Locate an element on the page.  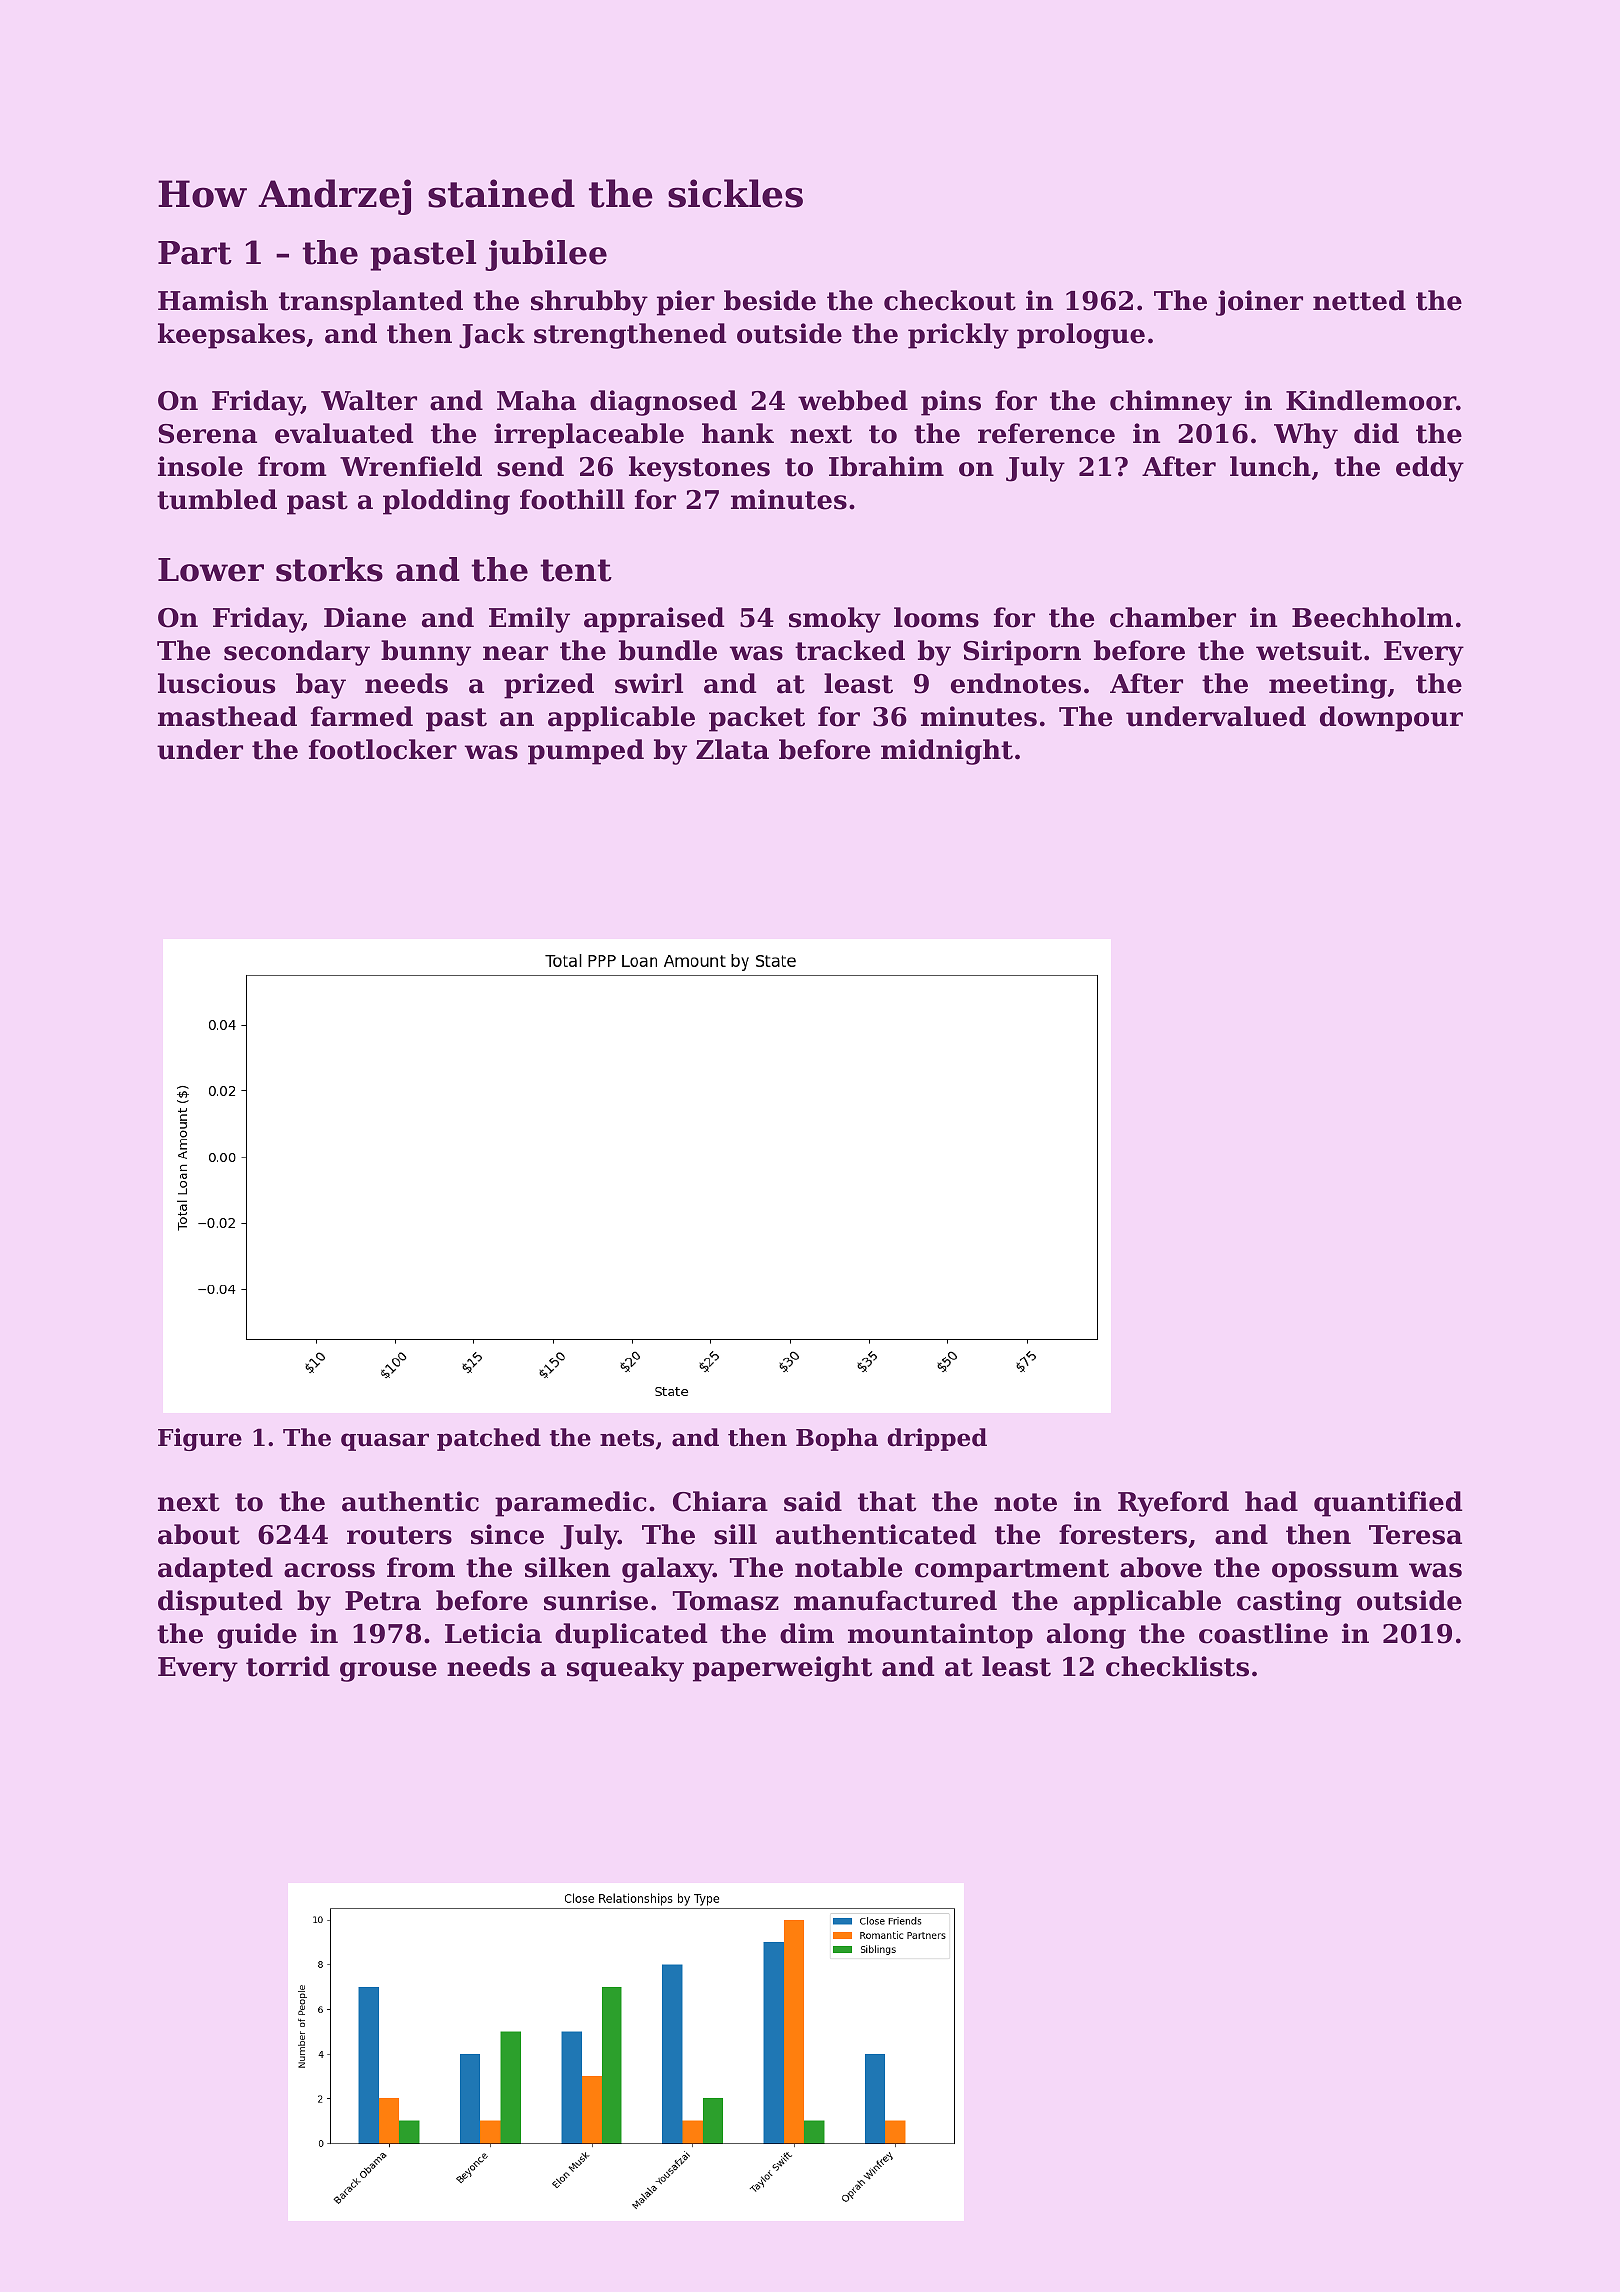
footlocker is located at coordinates (383, 749).
